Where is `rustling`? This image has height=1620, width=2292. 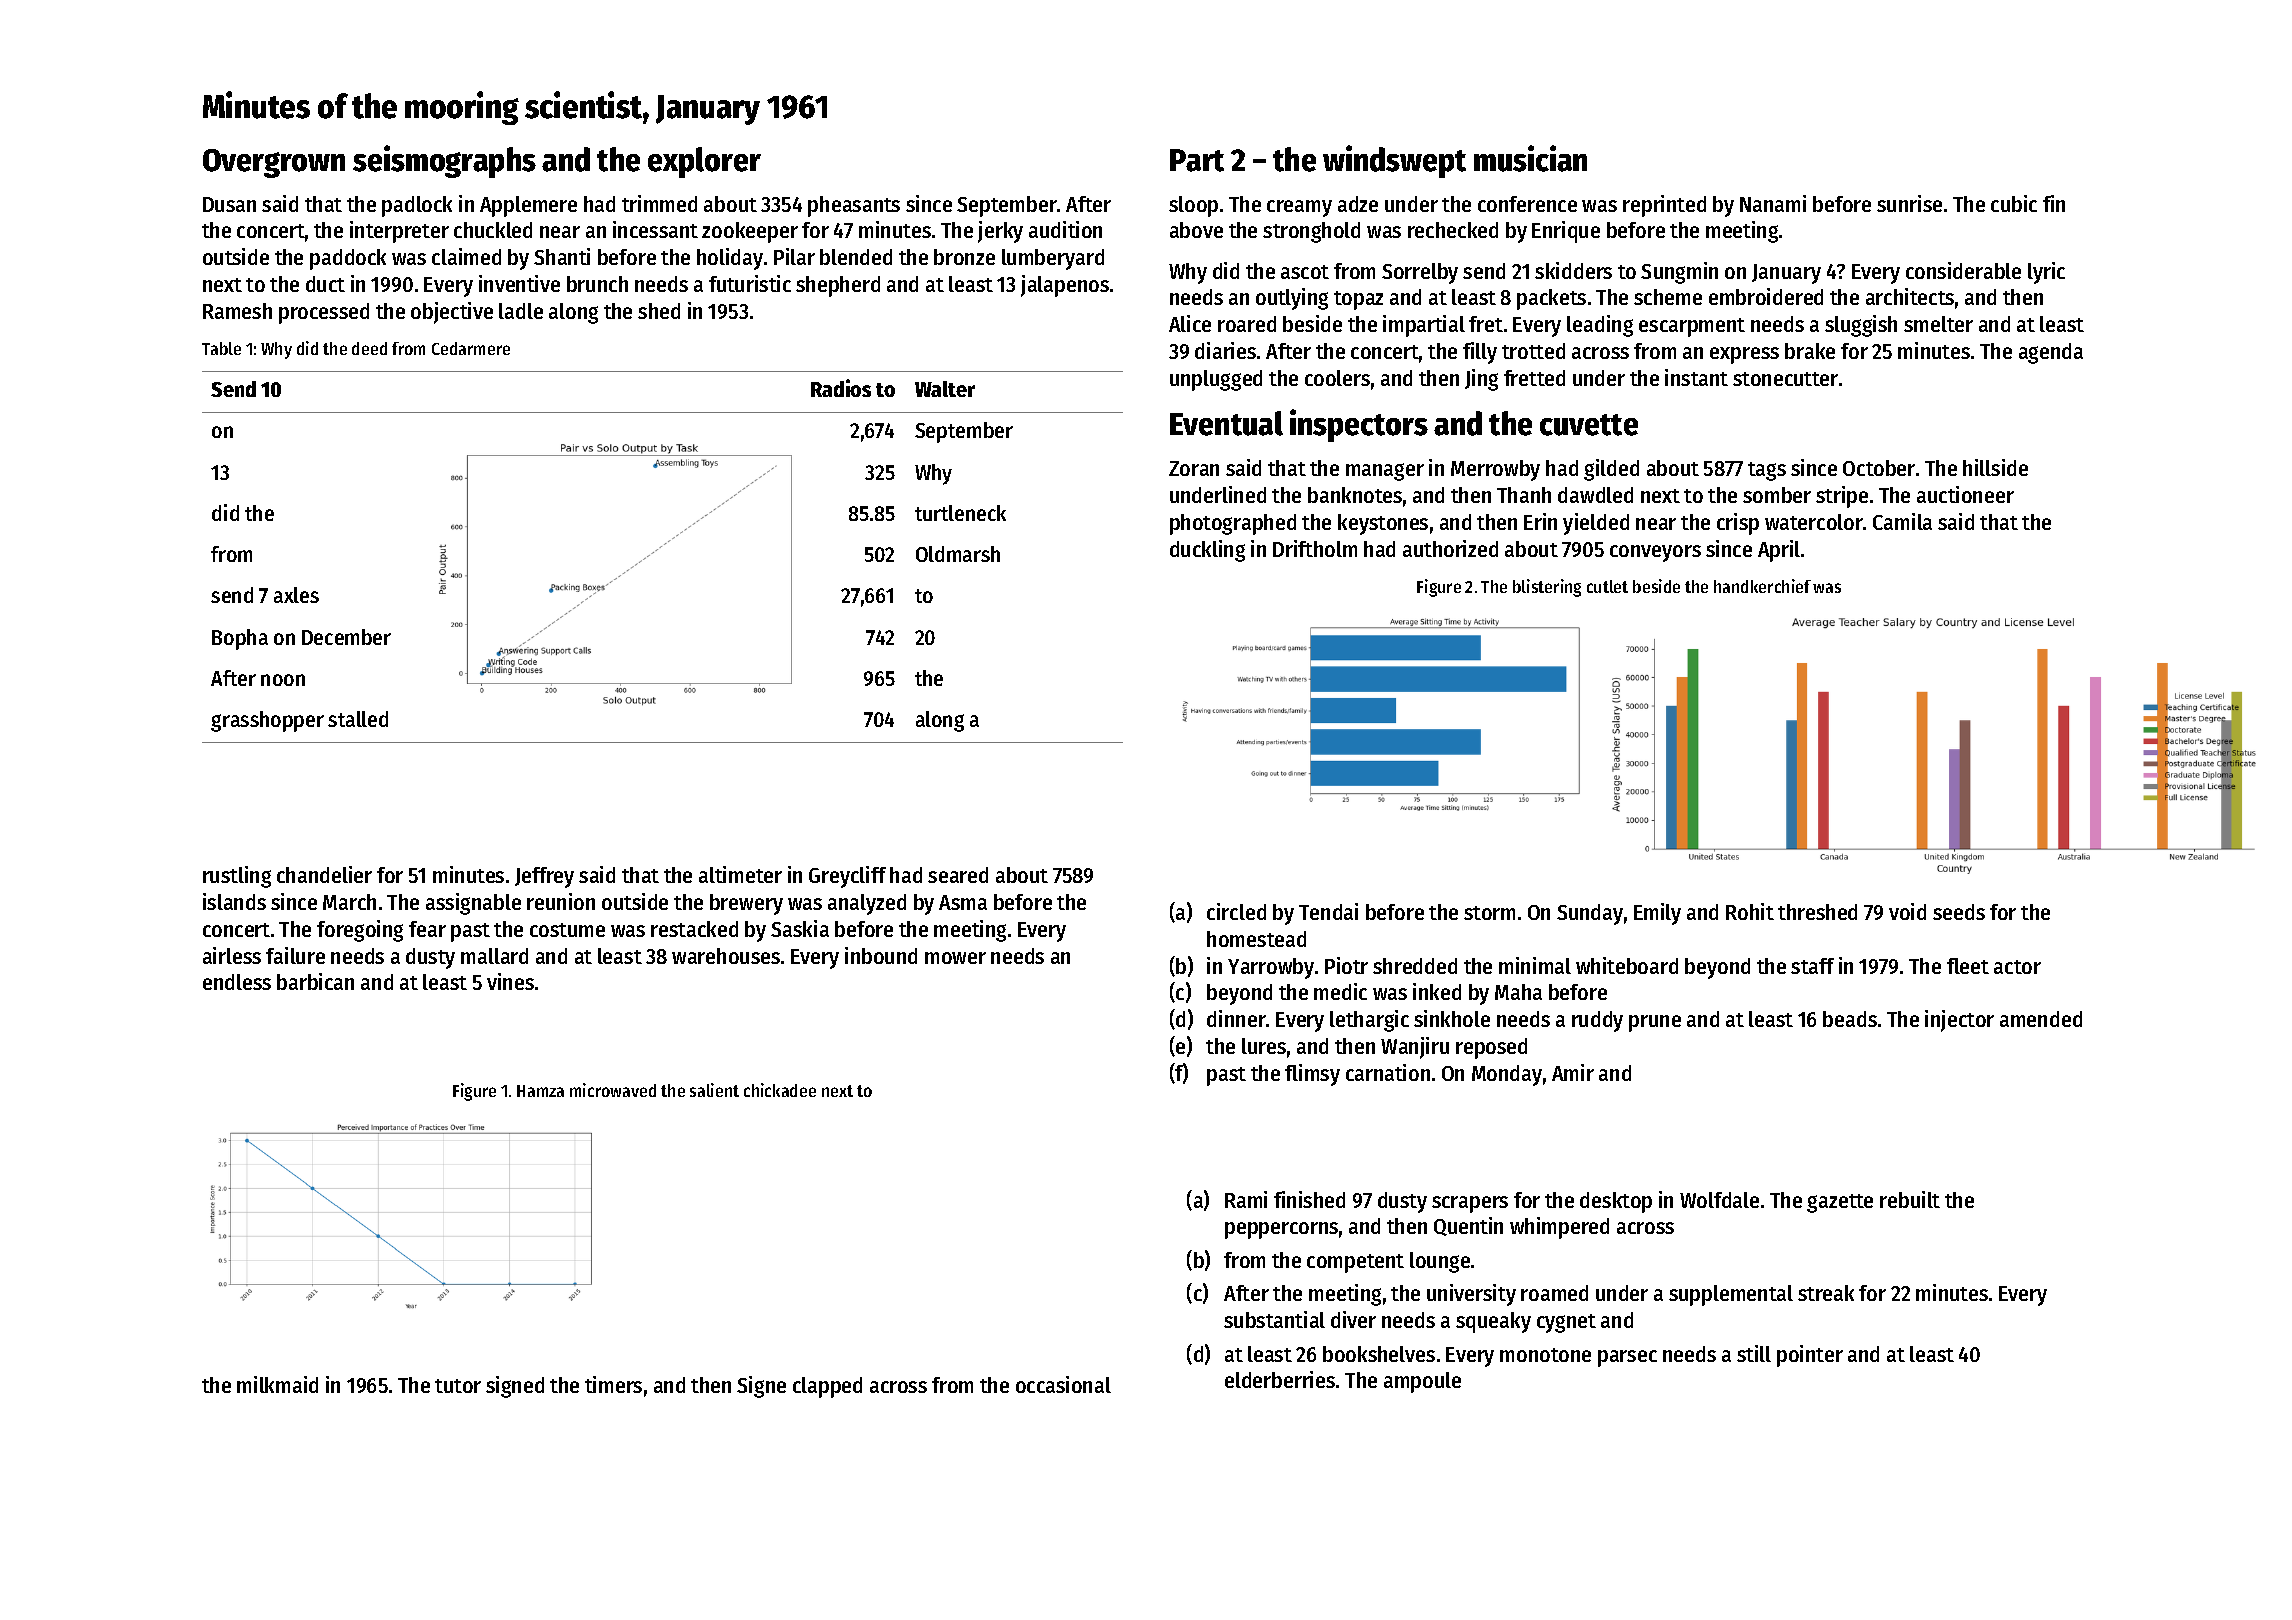 rustling is located at coordinates (237, 877).
